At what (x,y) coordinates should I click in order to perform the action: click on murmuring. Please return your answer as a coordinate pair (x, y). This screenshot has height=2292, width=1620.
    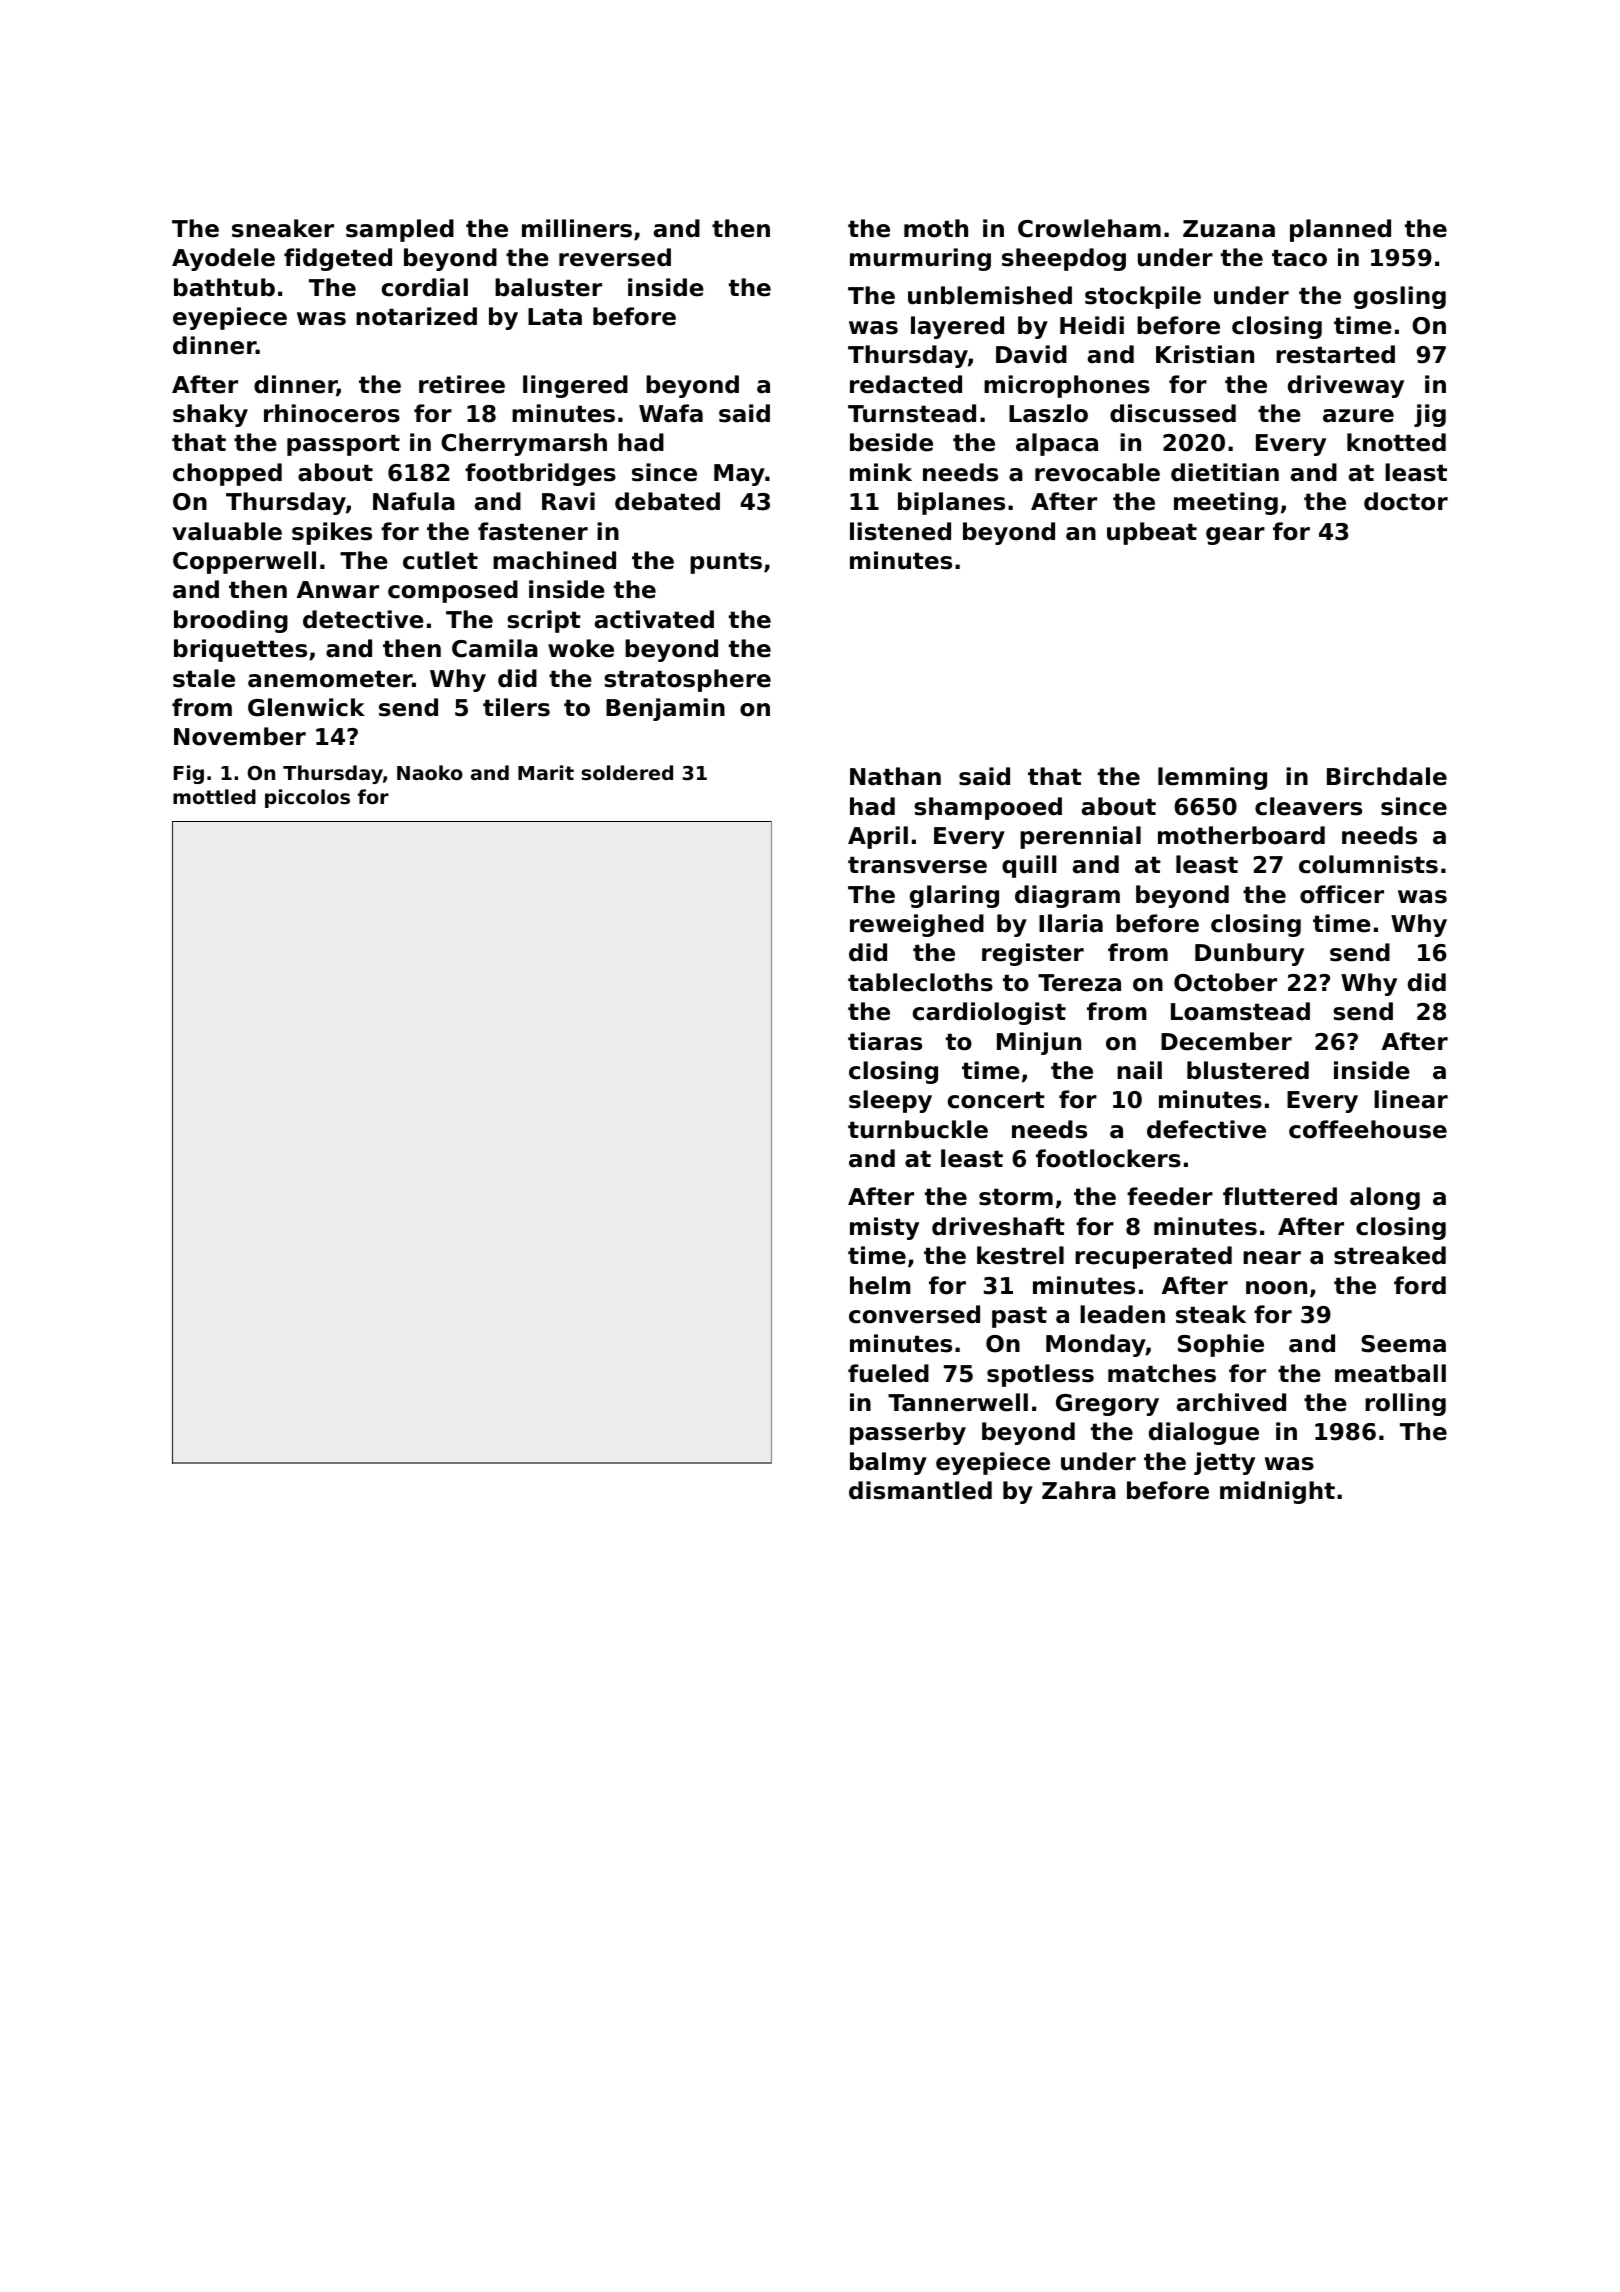
    Looking at the image, I should click on (920, 259).
